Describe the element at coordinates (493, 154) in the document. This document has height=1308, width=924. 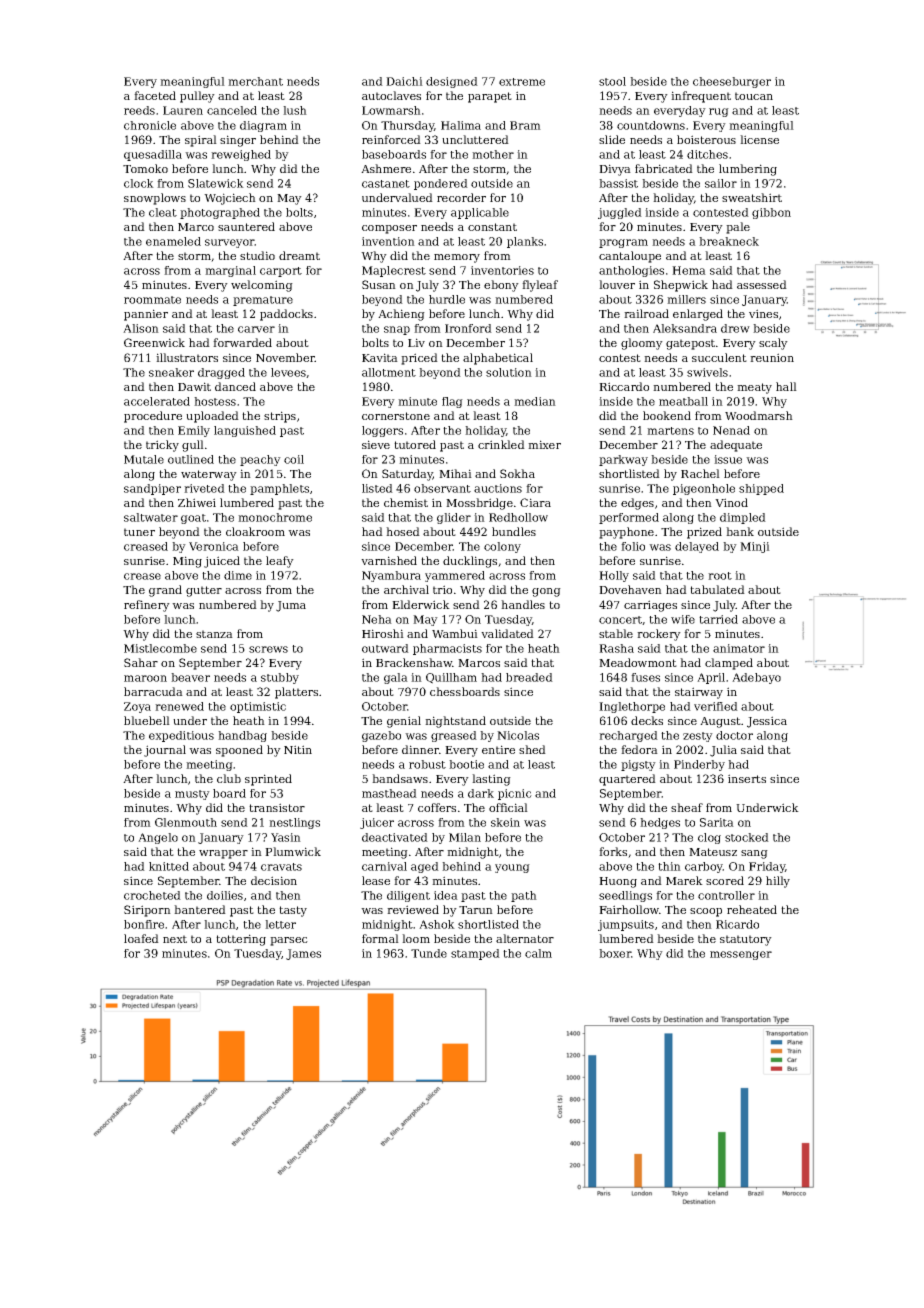
I see `mother` at that location.
